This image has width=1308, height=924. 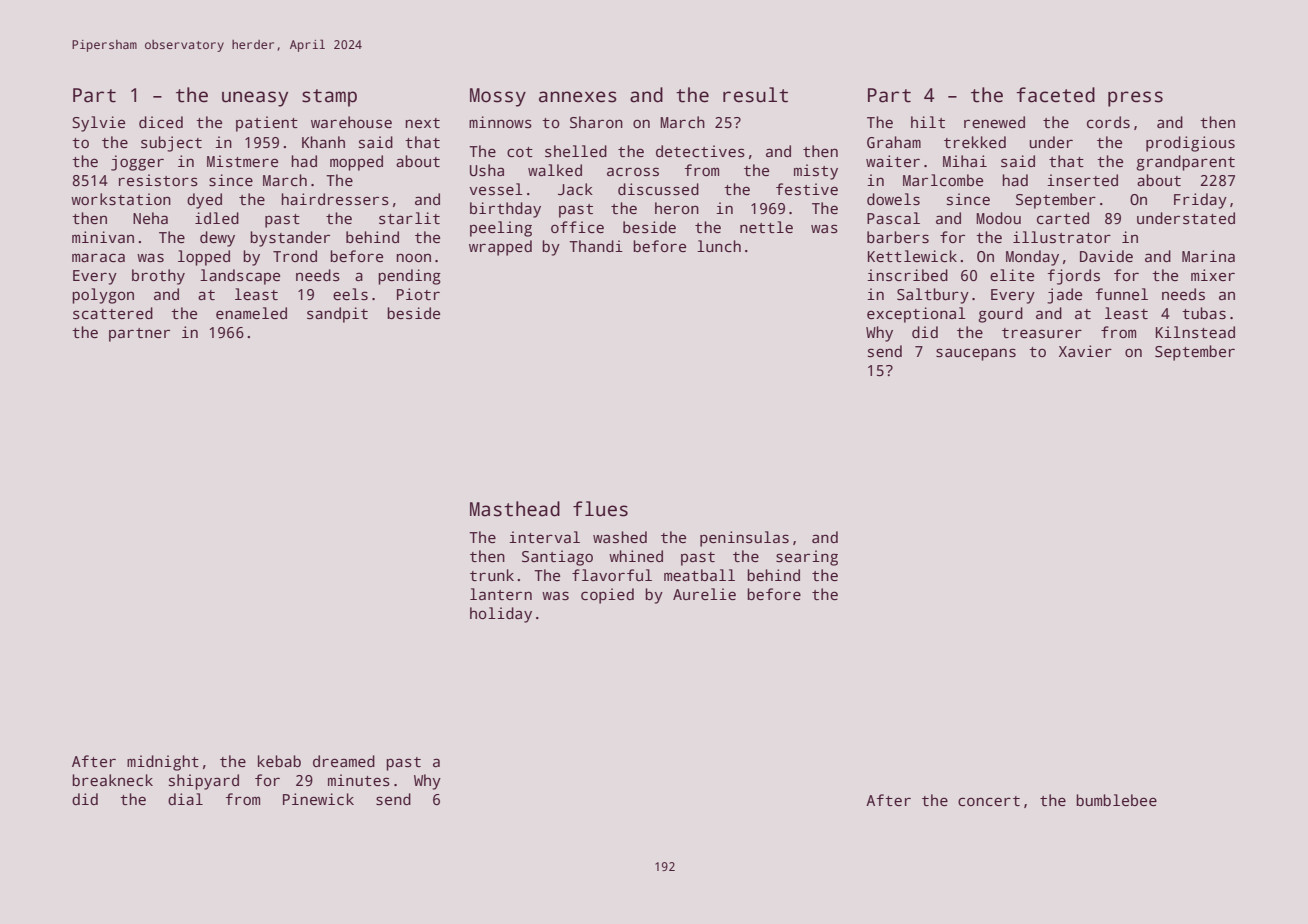 I want to click on searing, so click(x=807, y=558).
